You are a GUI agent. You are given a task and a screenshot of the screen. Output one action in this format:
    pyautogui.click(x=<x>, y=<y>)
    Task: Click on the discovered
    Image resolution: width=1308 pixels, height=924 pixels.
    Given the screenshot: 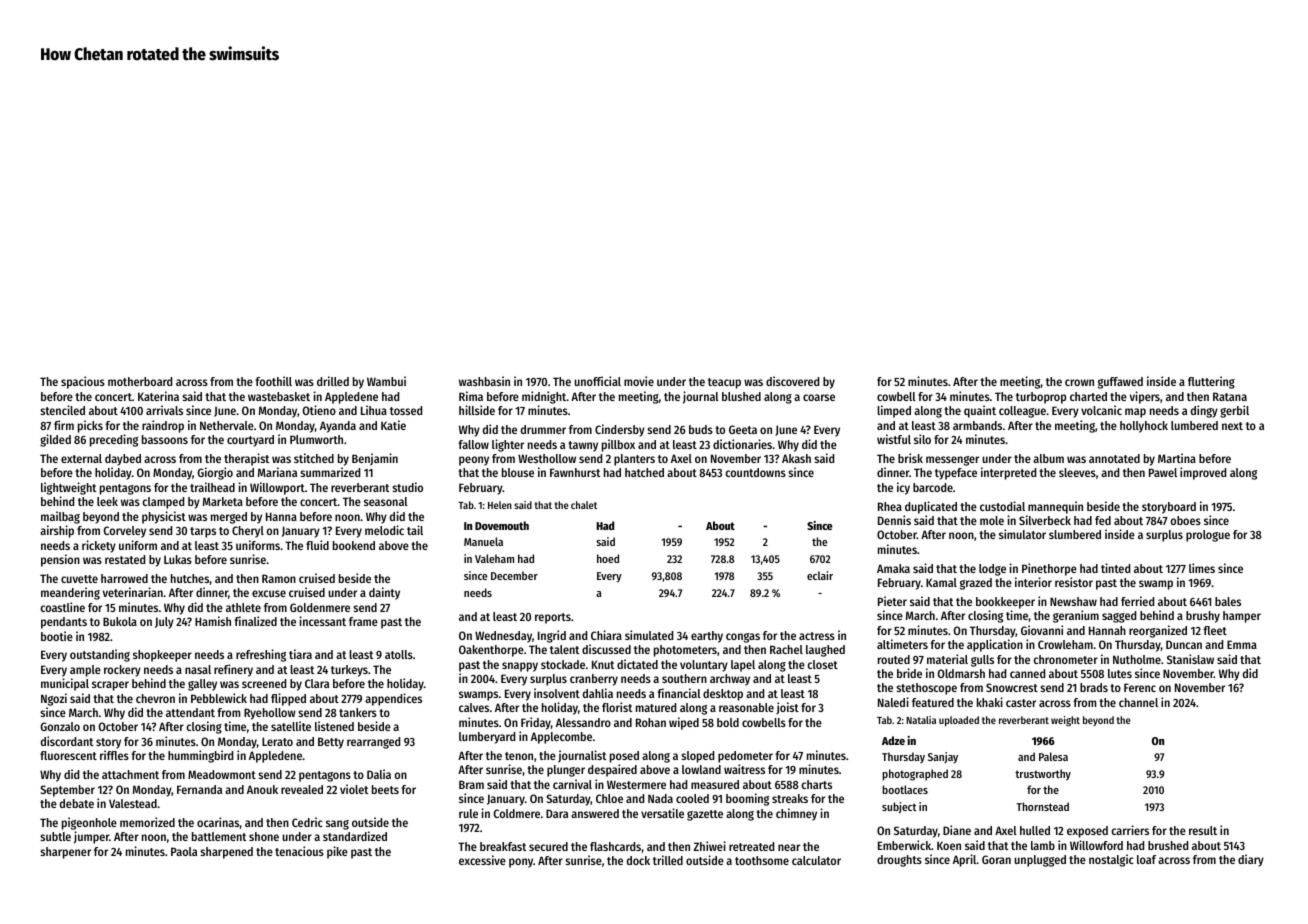 What is the action you would take?
    pyautogui.click(x=792, y=381)
